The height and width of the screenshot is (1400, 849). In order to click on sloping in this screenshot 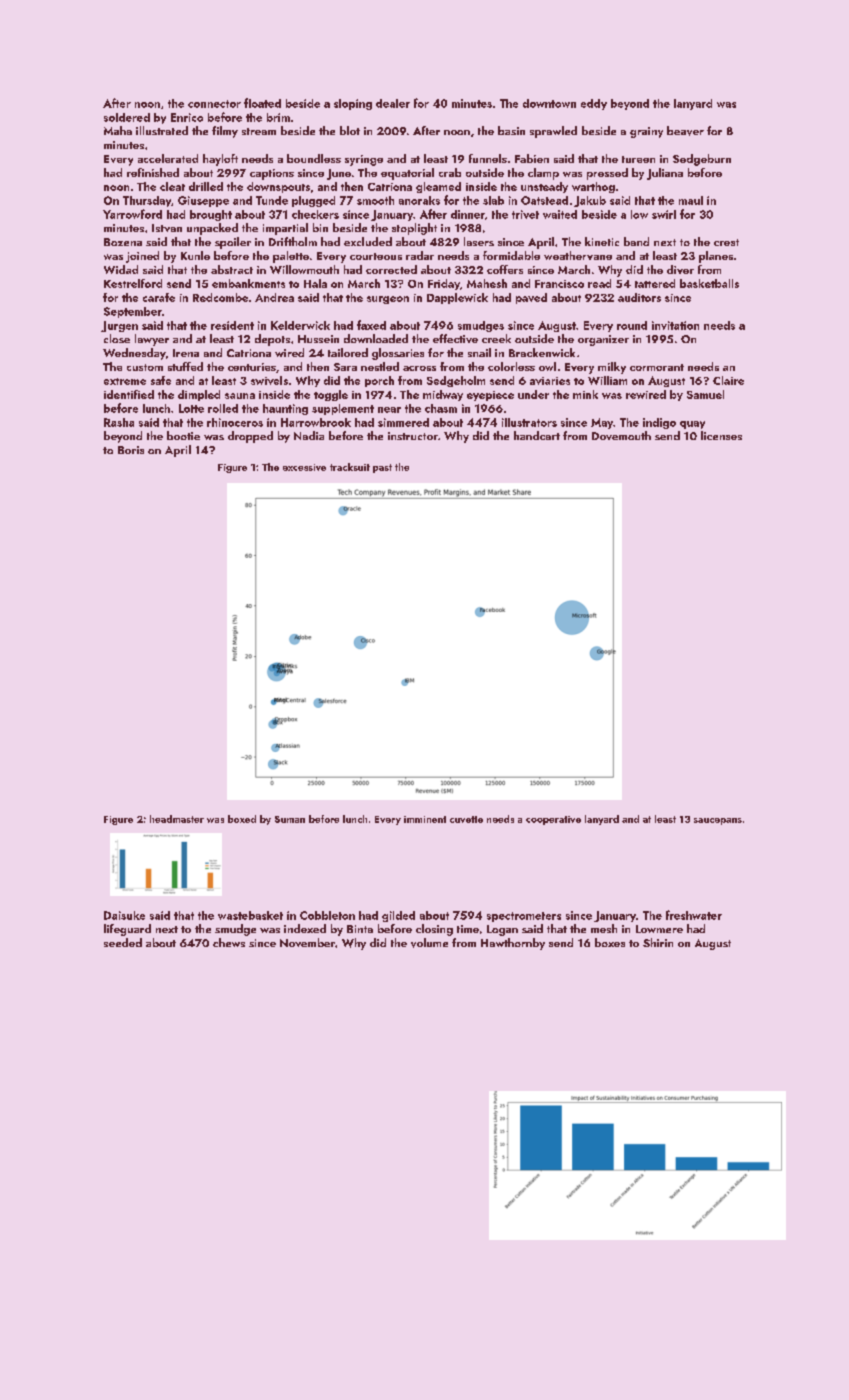, I will do `click(353, 104)`.
